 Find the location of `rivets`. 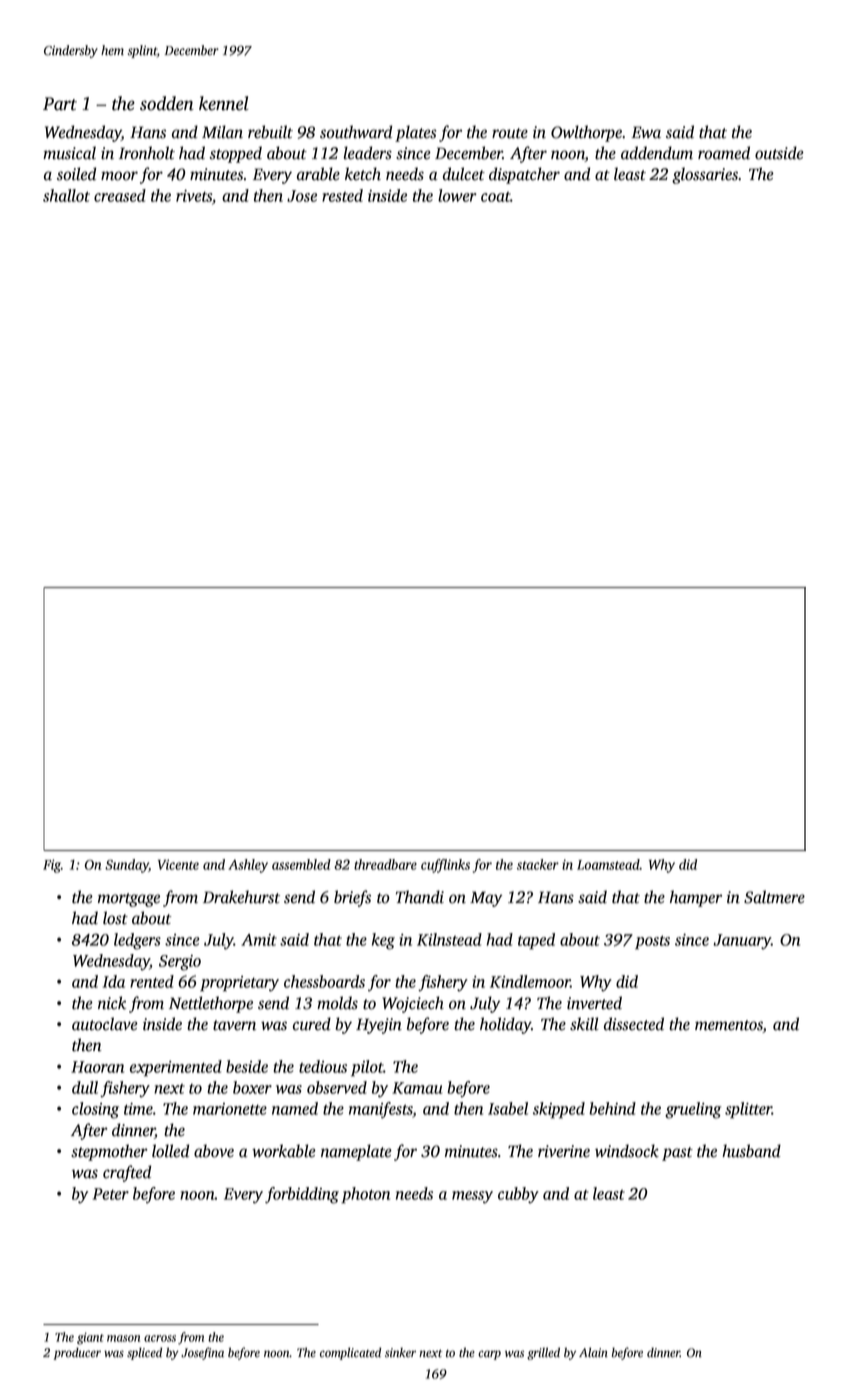

rivets is located at coordinates (194, 196).
